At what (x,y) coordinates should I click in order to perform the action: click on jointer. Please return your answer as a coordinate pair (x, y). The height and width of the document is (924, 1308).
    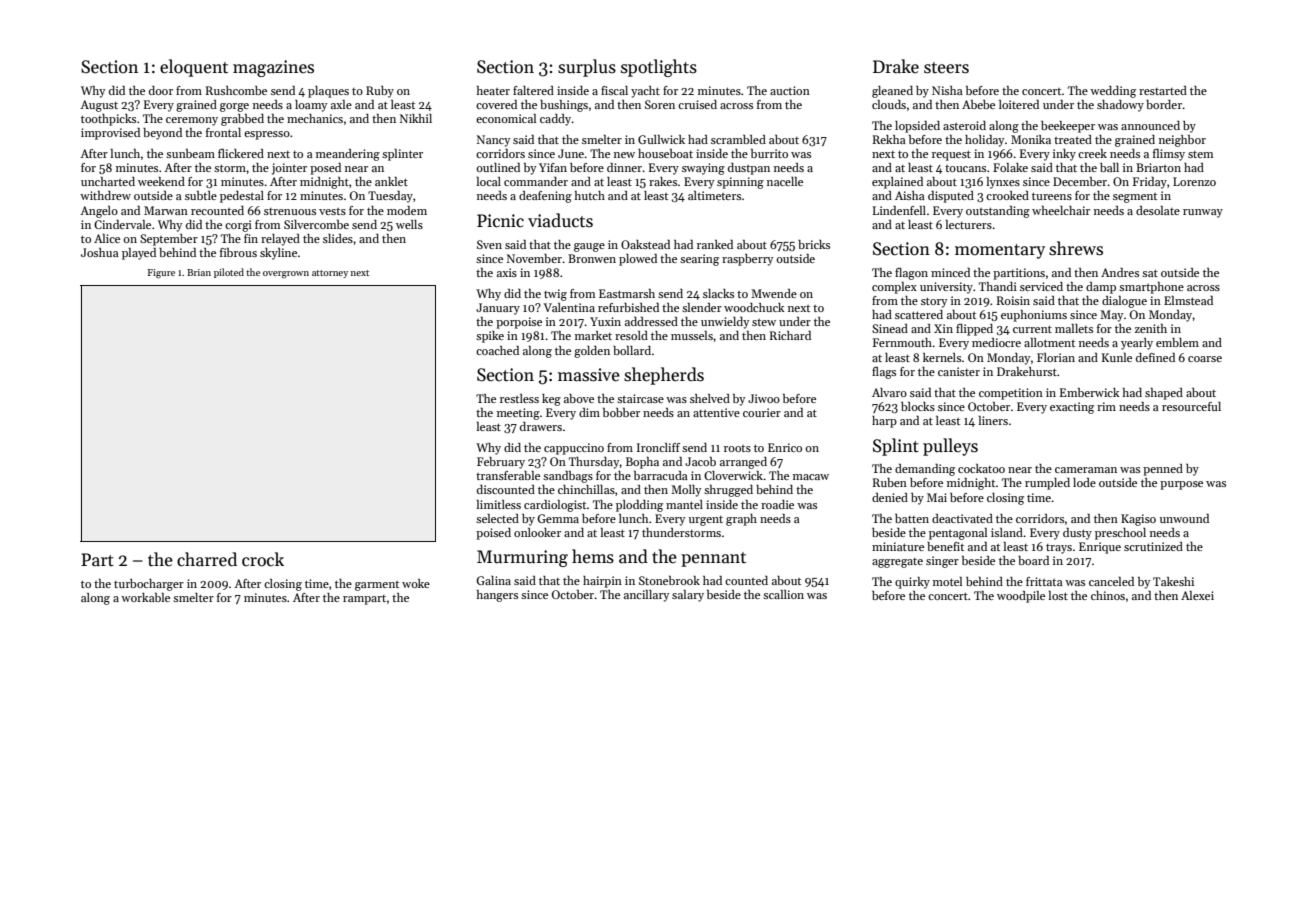
    Looking at the image, I should click on (289, 169).
